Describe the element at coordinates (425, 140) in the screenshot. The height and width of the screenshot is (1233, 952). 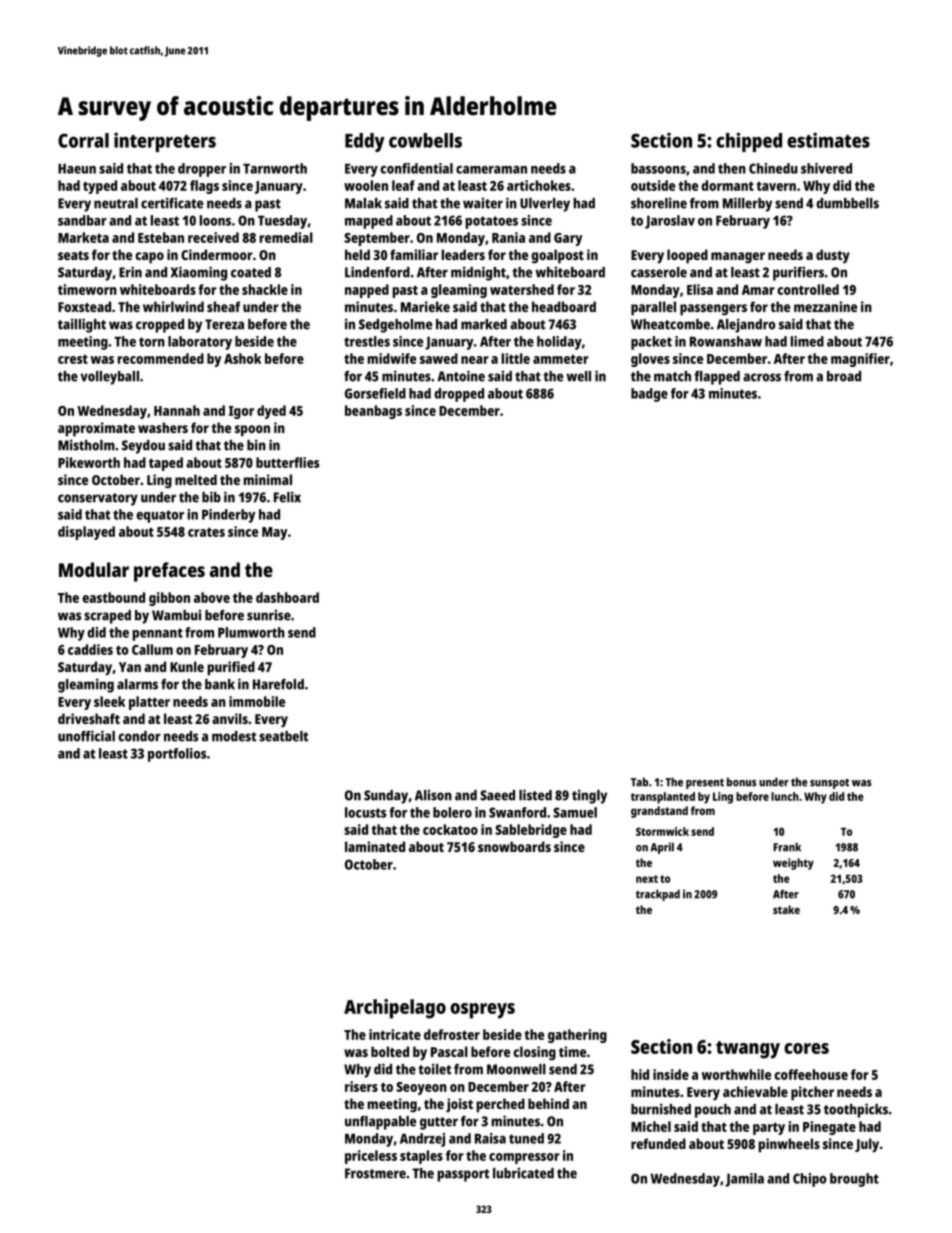
I see `cowbells` at that location.
